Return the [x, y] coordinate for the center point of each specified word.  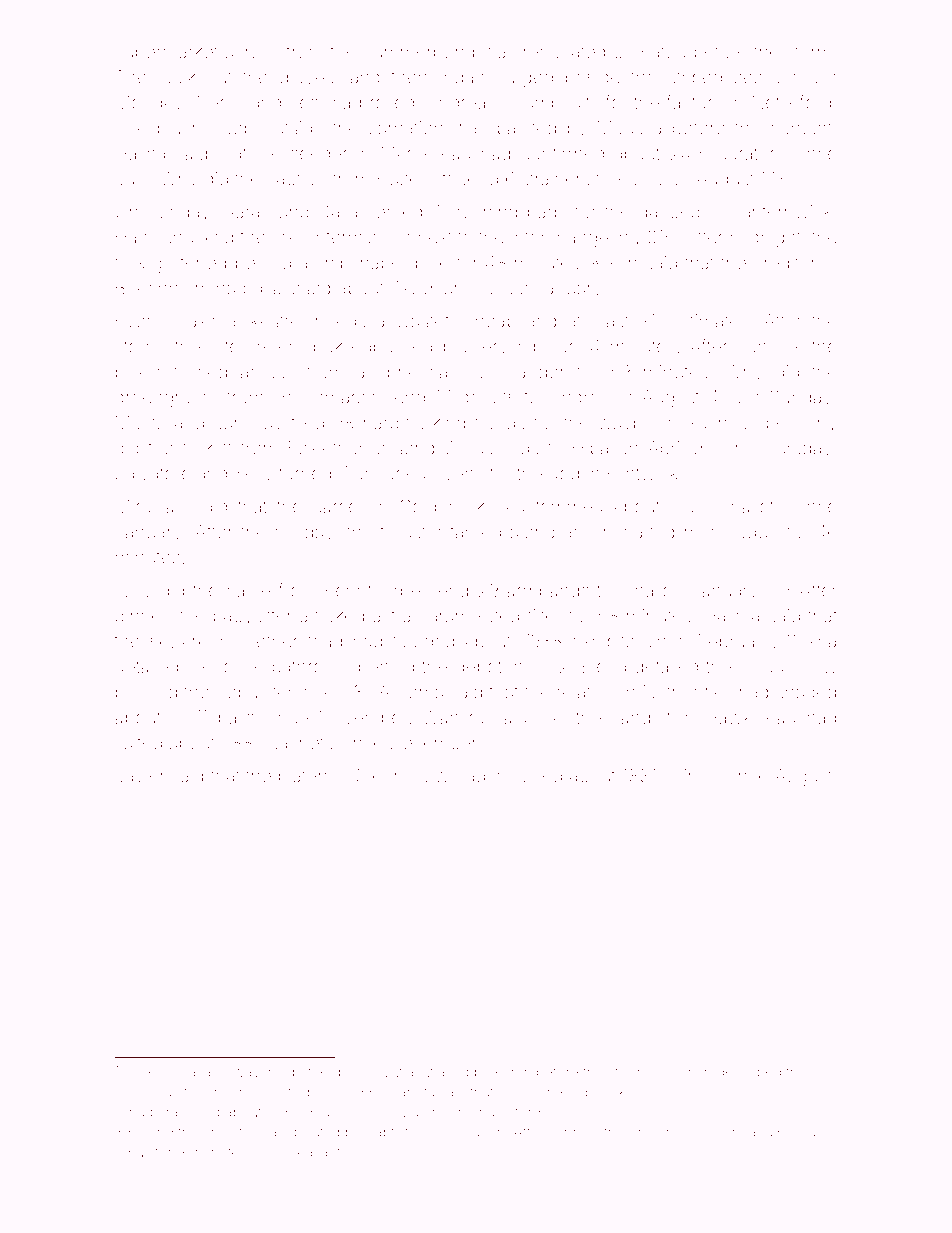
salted [138, 743]
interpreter [252, 348]
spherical [414, 373]
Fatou [663, 51]
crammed [188, 1113]
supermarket [166, 54]
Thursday [793, 450]
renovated [564, 52]
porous [800, 1134]
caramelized [469, 616]
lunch [486, 1132]
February [735, 643]
